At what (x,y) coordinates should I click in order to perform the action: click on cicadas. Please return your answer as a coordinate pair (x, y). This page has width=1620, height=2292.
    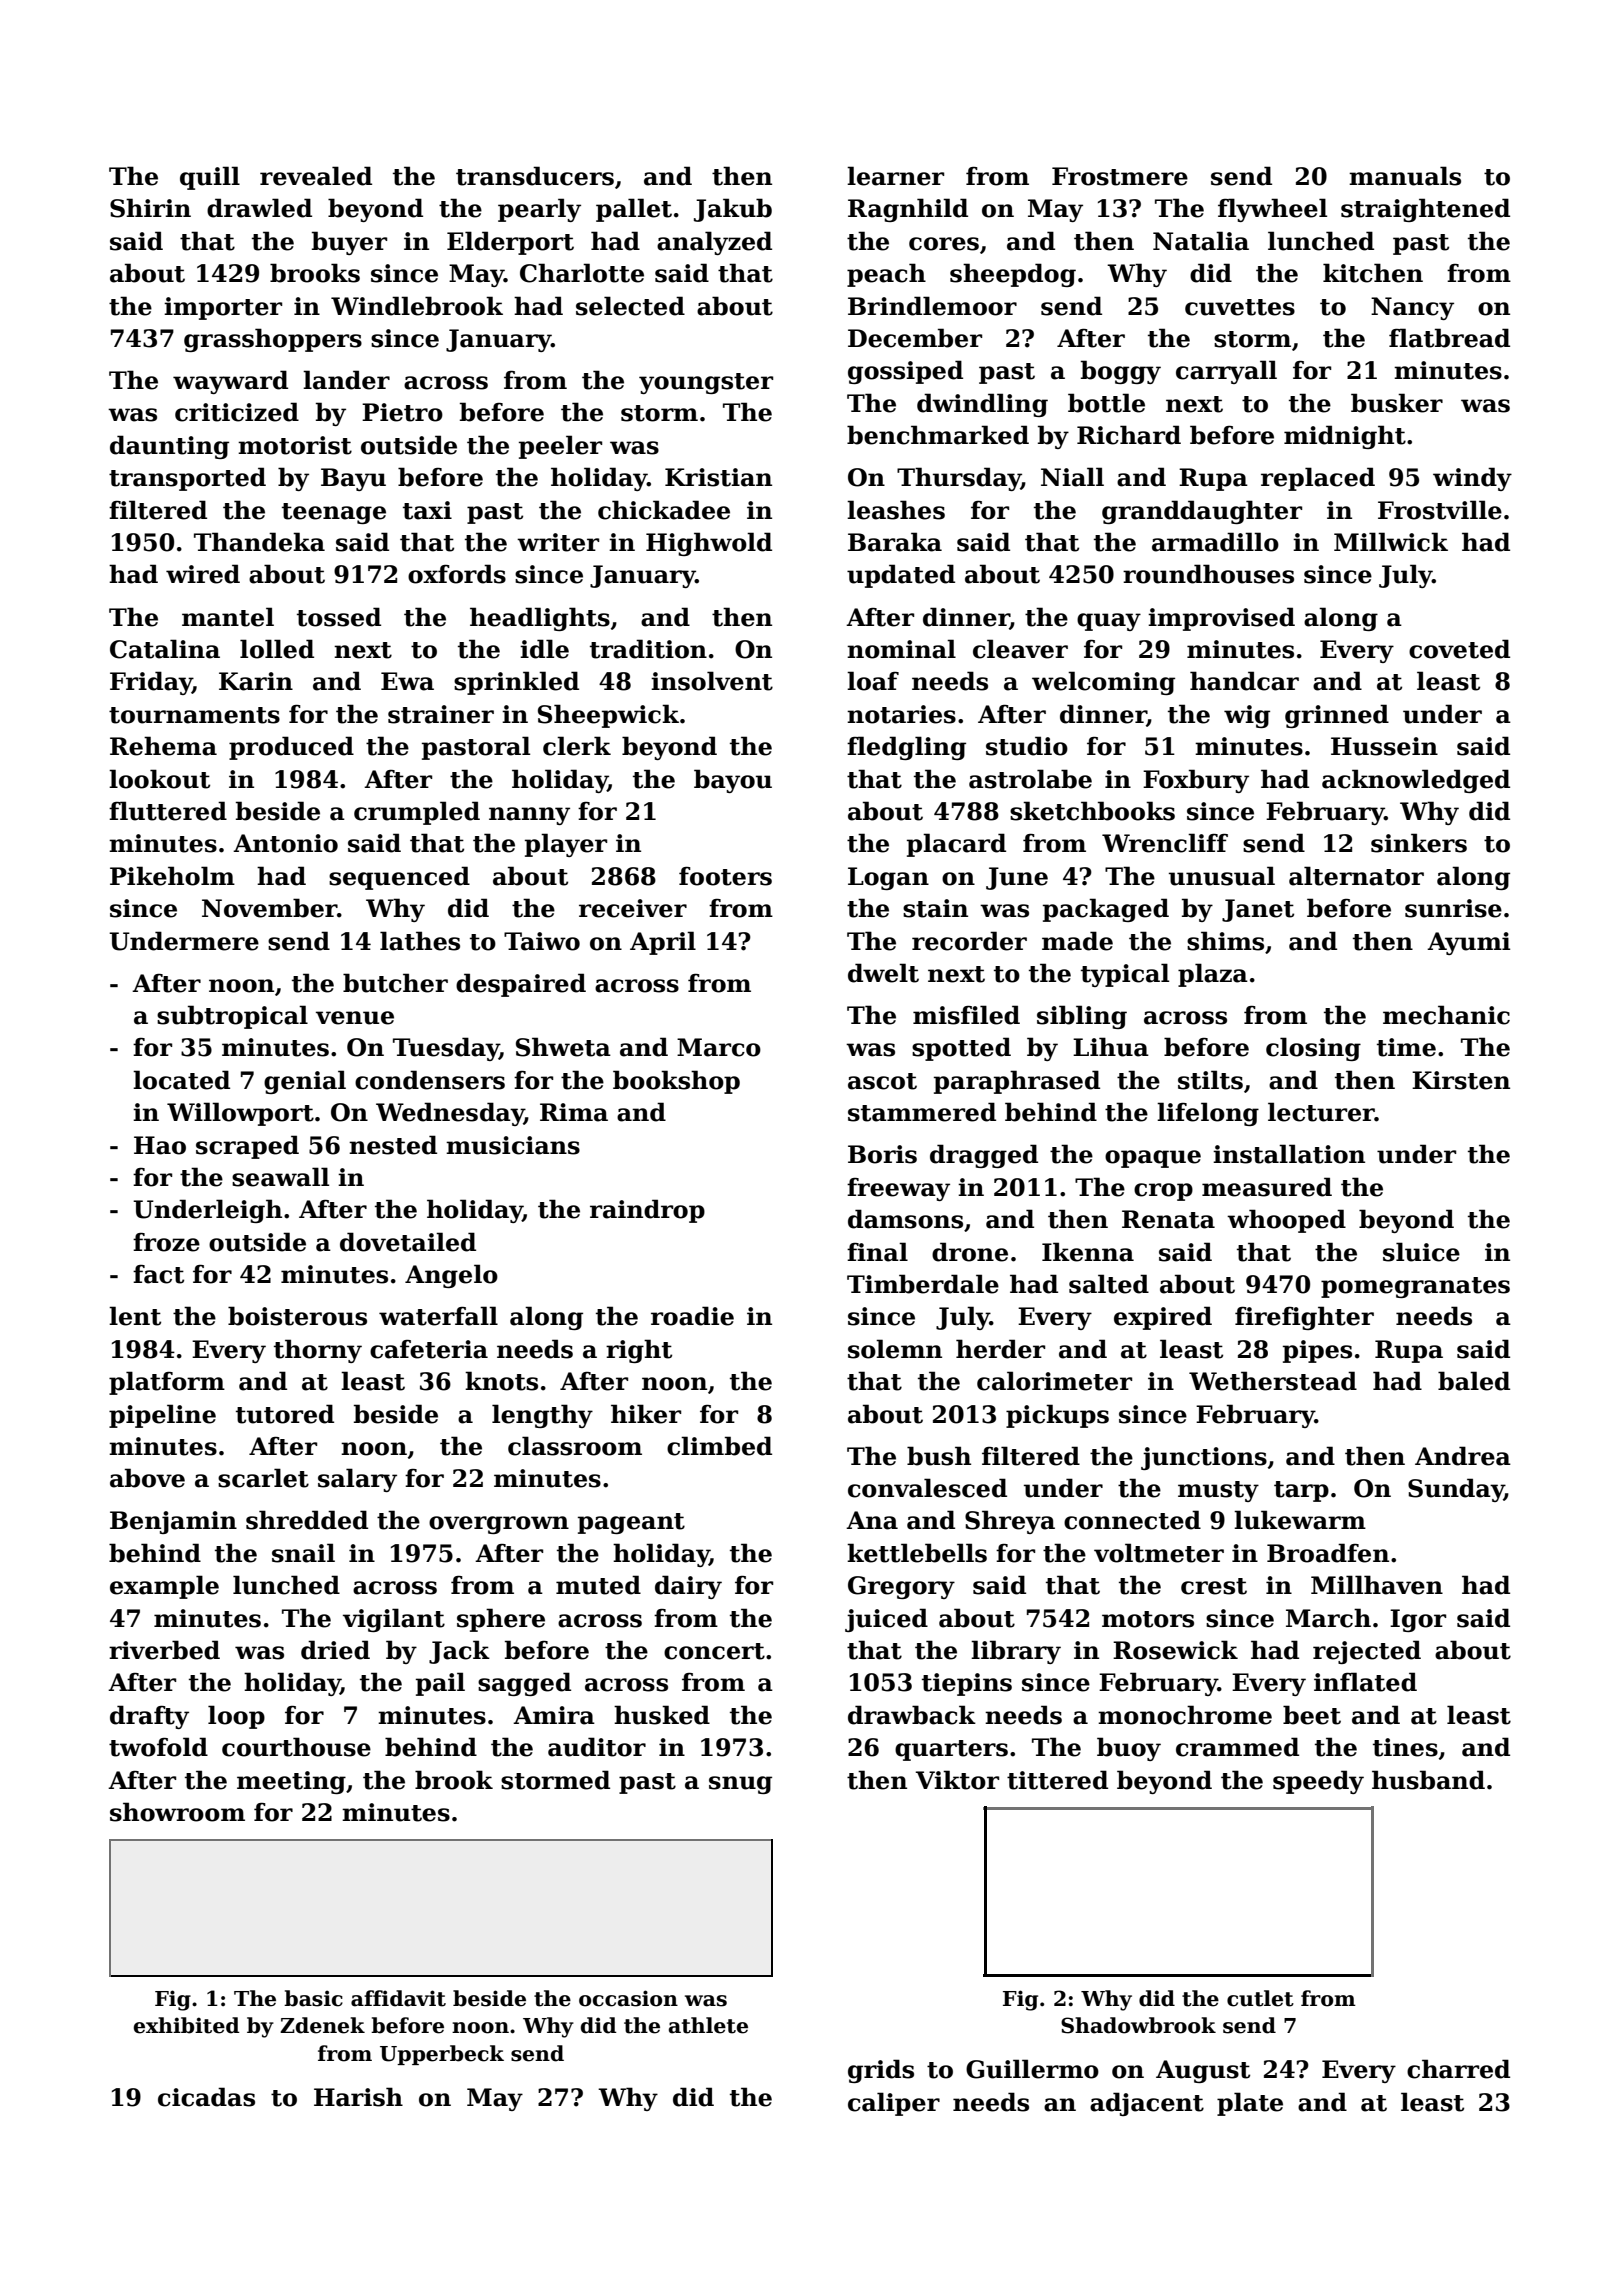
    Looking at the image, I should click on (206, 2097).
